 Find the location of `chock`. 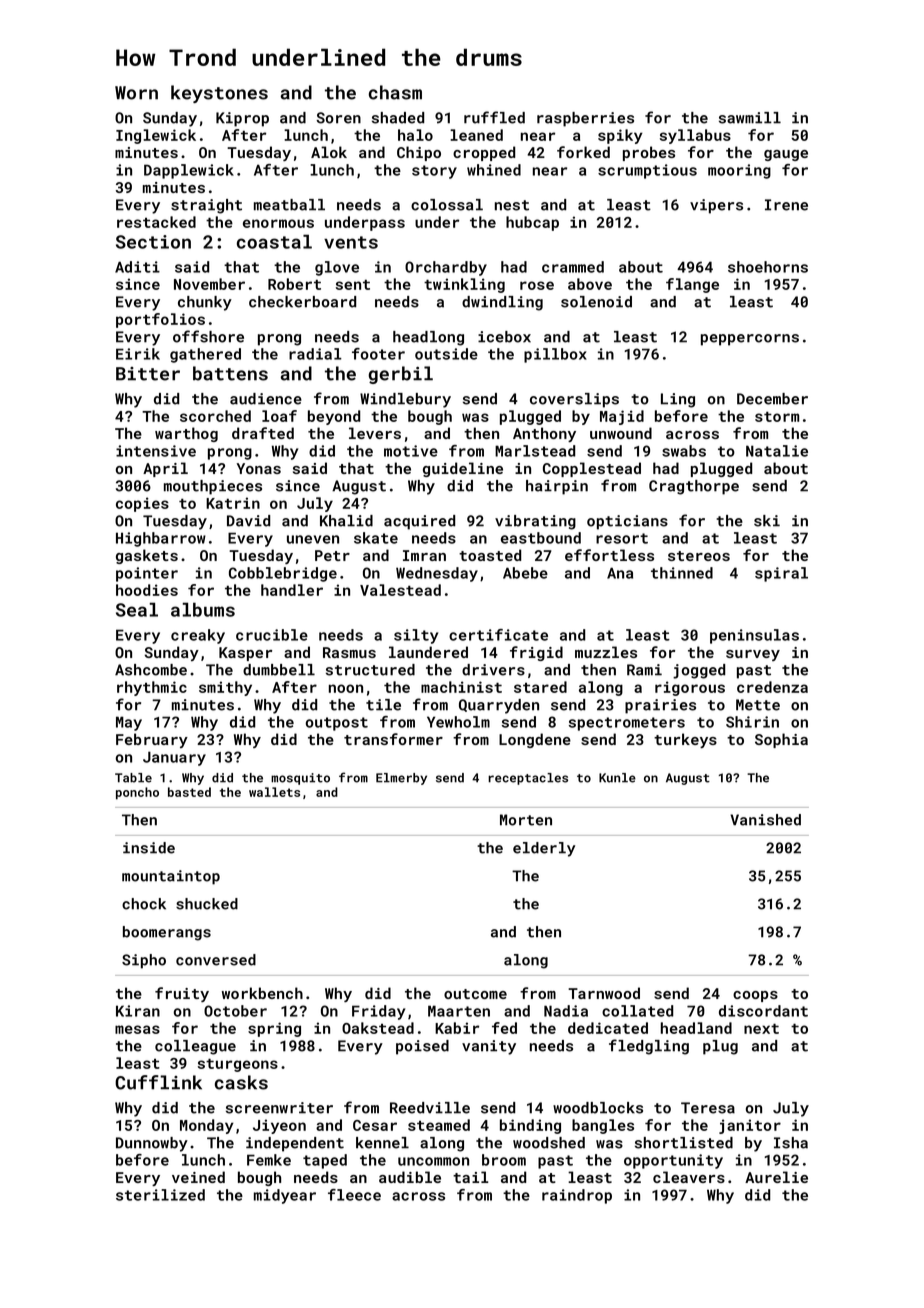

chock is located at coordinates (144, 904).
